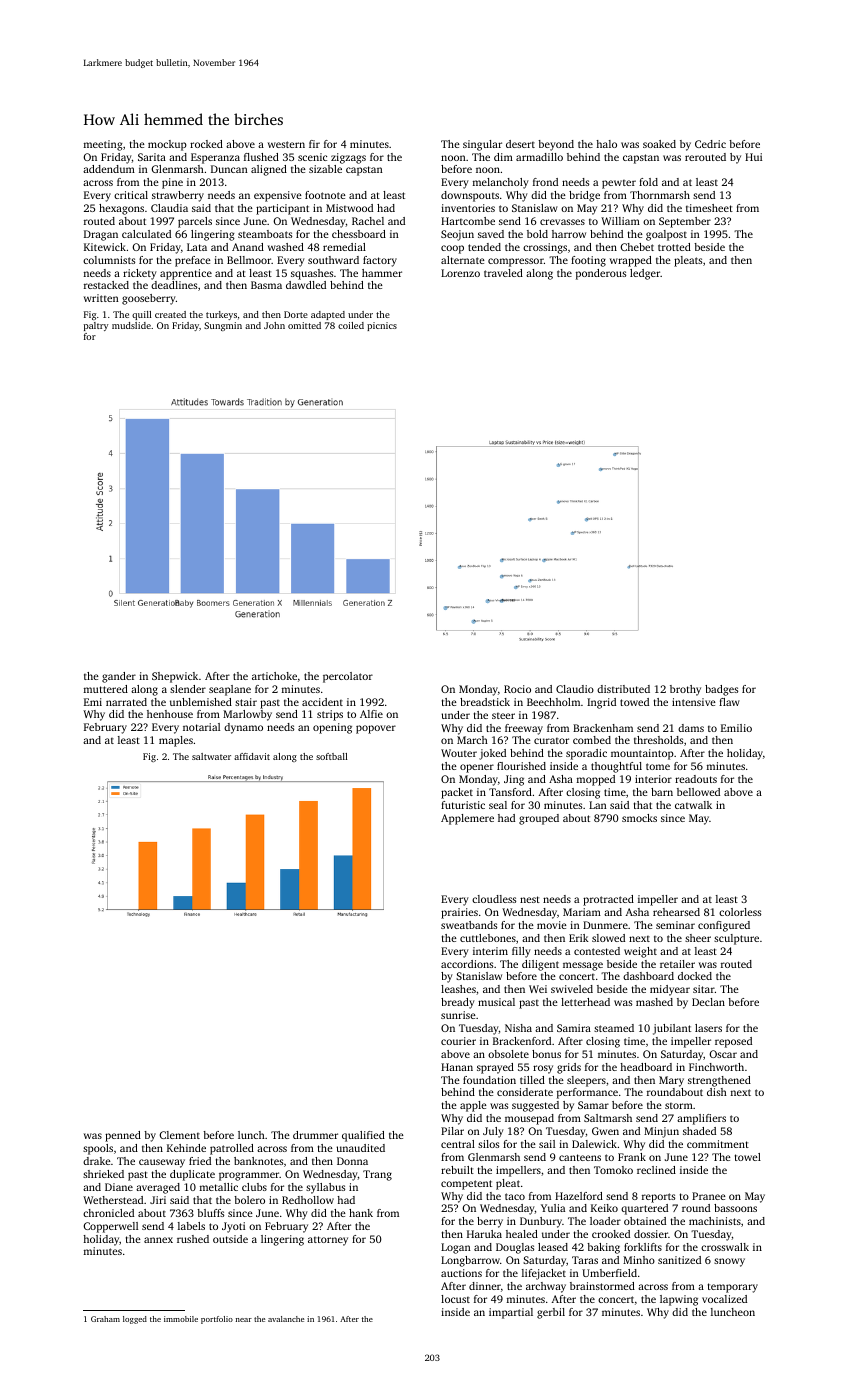 Image resolution: width=849 pixels, height=1400 pixels. I want to click on penned, so click(123, 1136).
